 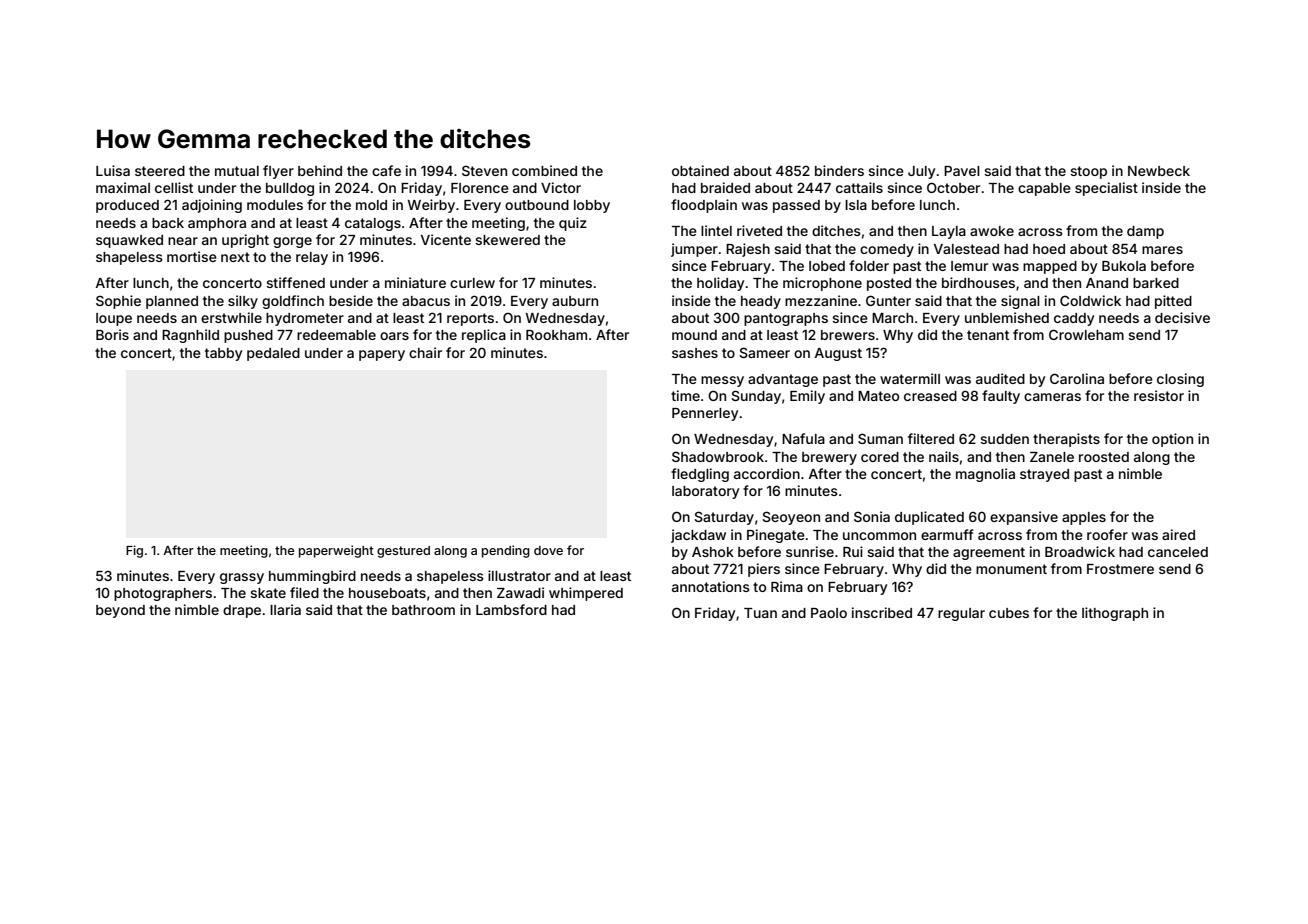 I want to click on stoop, so click(x=1088, y=172).
